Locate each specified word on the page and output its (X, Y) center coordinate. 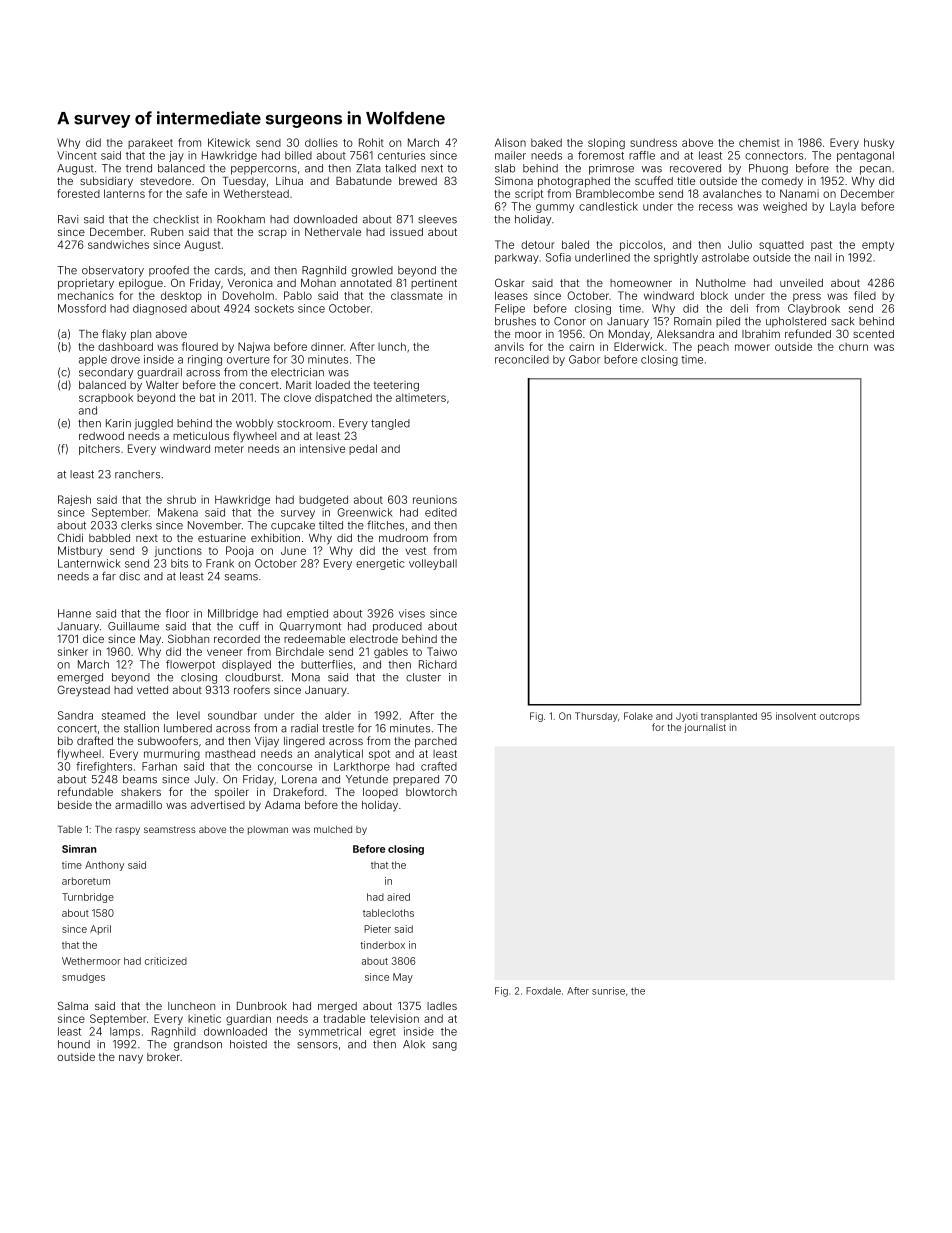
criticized (166, 961)
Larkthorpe (362, 767)
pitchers (99, 449)
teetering (396, 386)
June (293, 550)
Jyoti (686, 717)
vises (412, 613)
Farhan (159, 766)
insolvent (796, 716)
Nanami (799, 193)
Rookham (241, 219)
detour (538, 244)
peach (713, 348)
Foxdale (543, 991)
